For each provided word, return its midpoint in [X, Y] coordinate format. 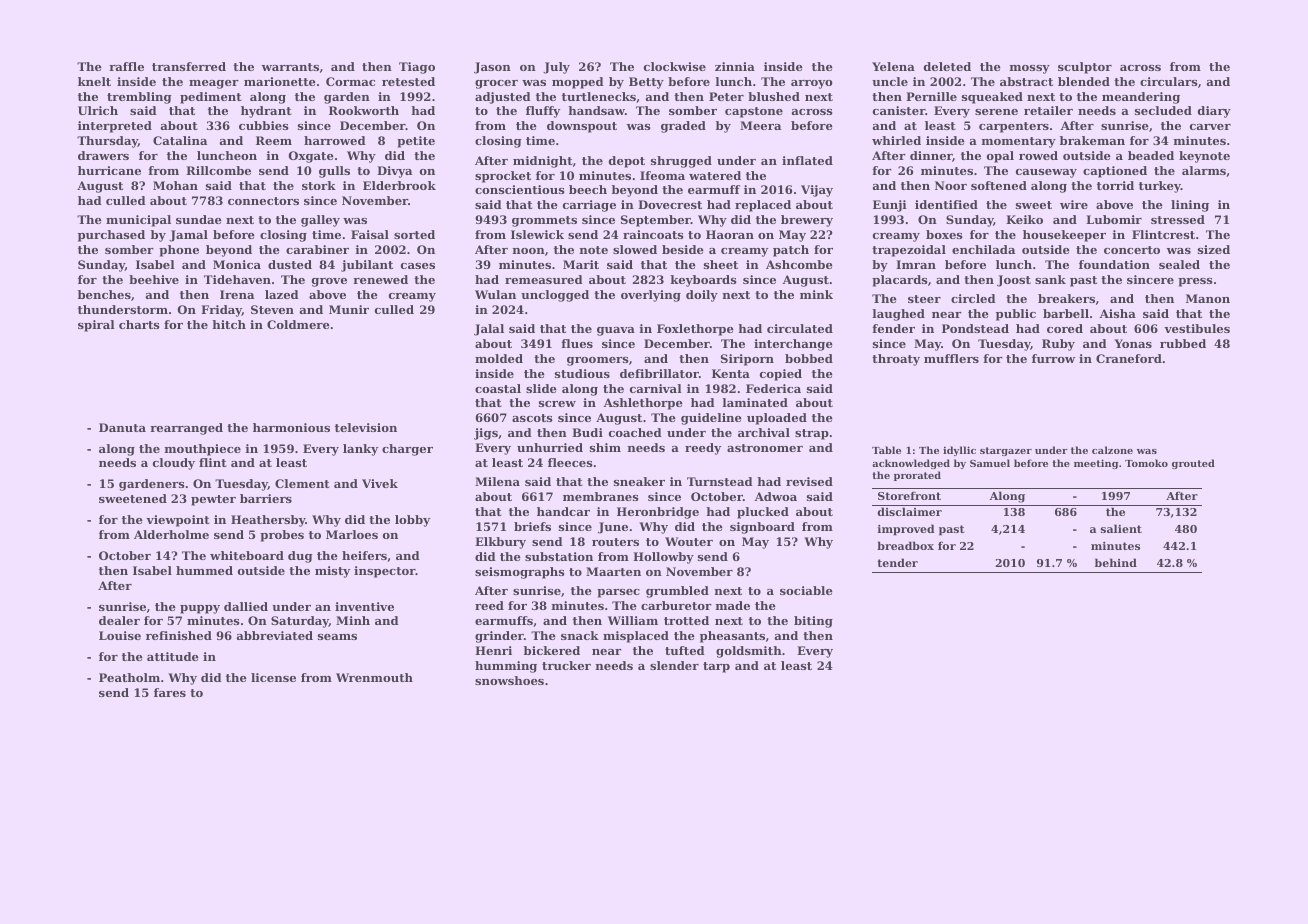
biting [813, 622]
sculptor [1085, 68]
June [613, 528]
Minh [353, 620]
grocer [496, 84]
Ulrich [98, 110]
